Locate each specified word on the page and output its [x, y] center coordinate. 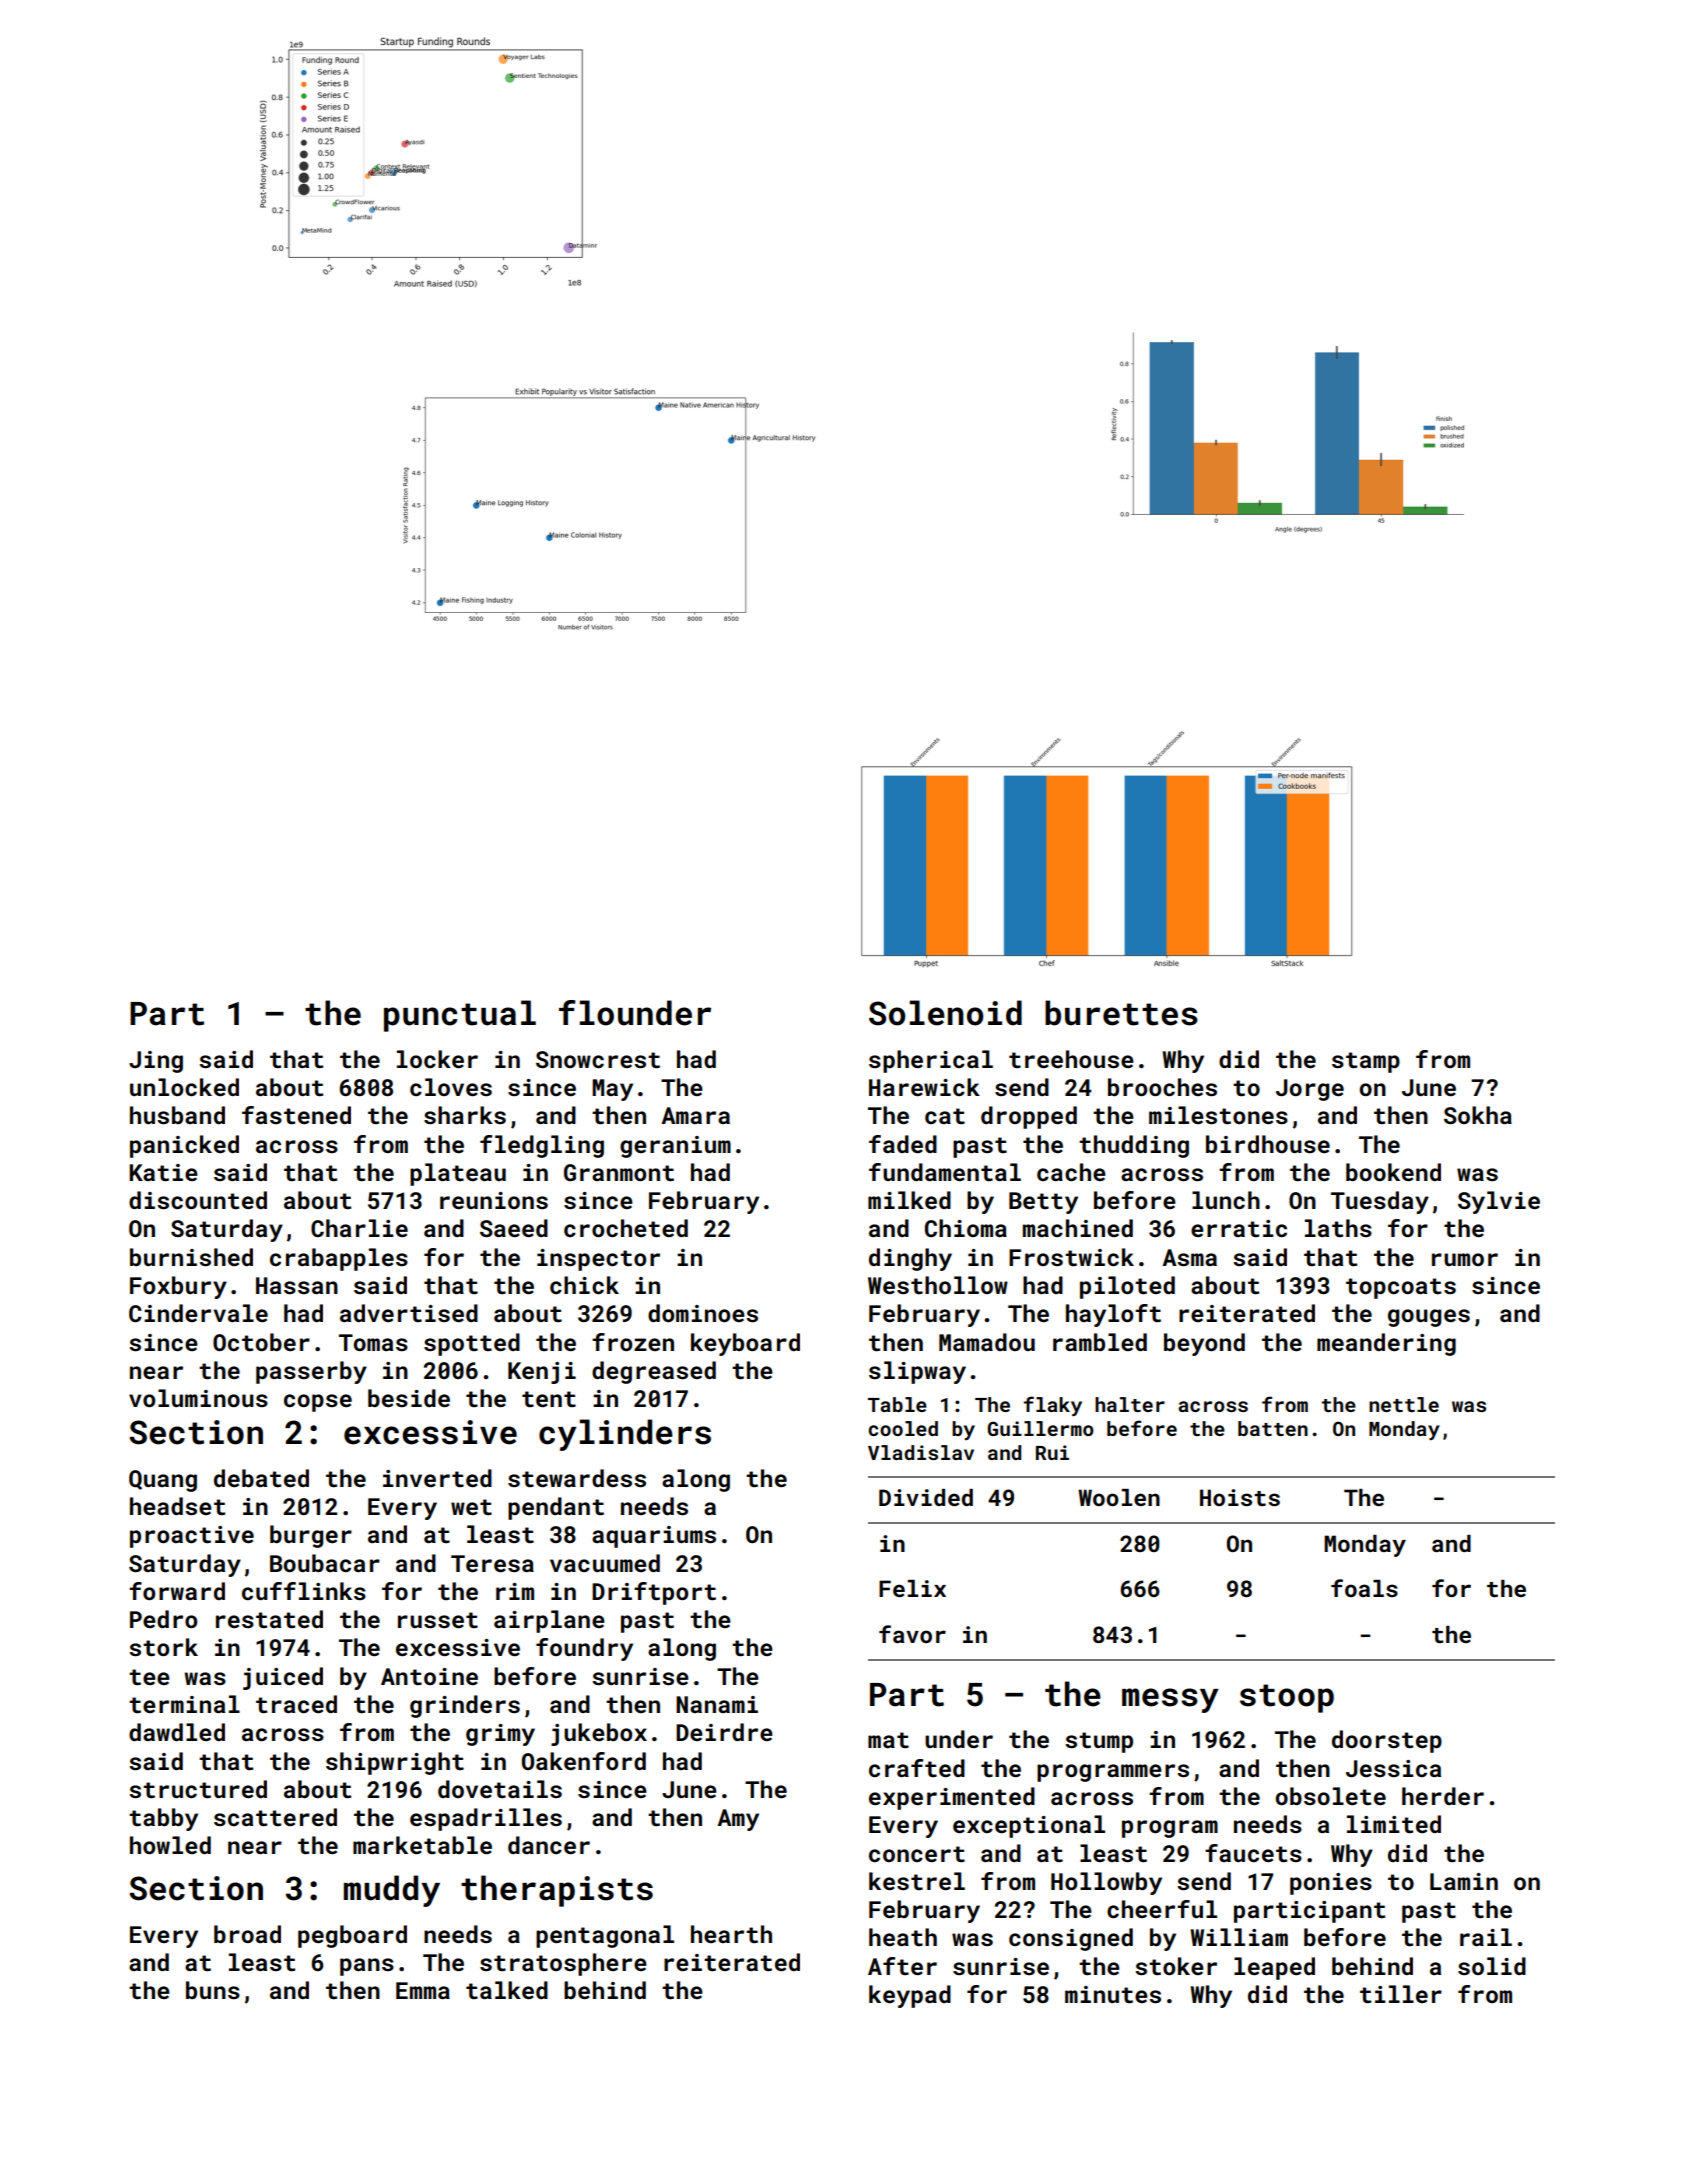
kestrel [917, 1881]
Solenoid [945, 1013]
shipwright [395, 1763]
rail [1486, 1937]
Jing [156, 1062]
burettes [1121, 1013]
